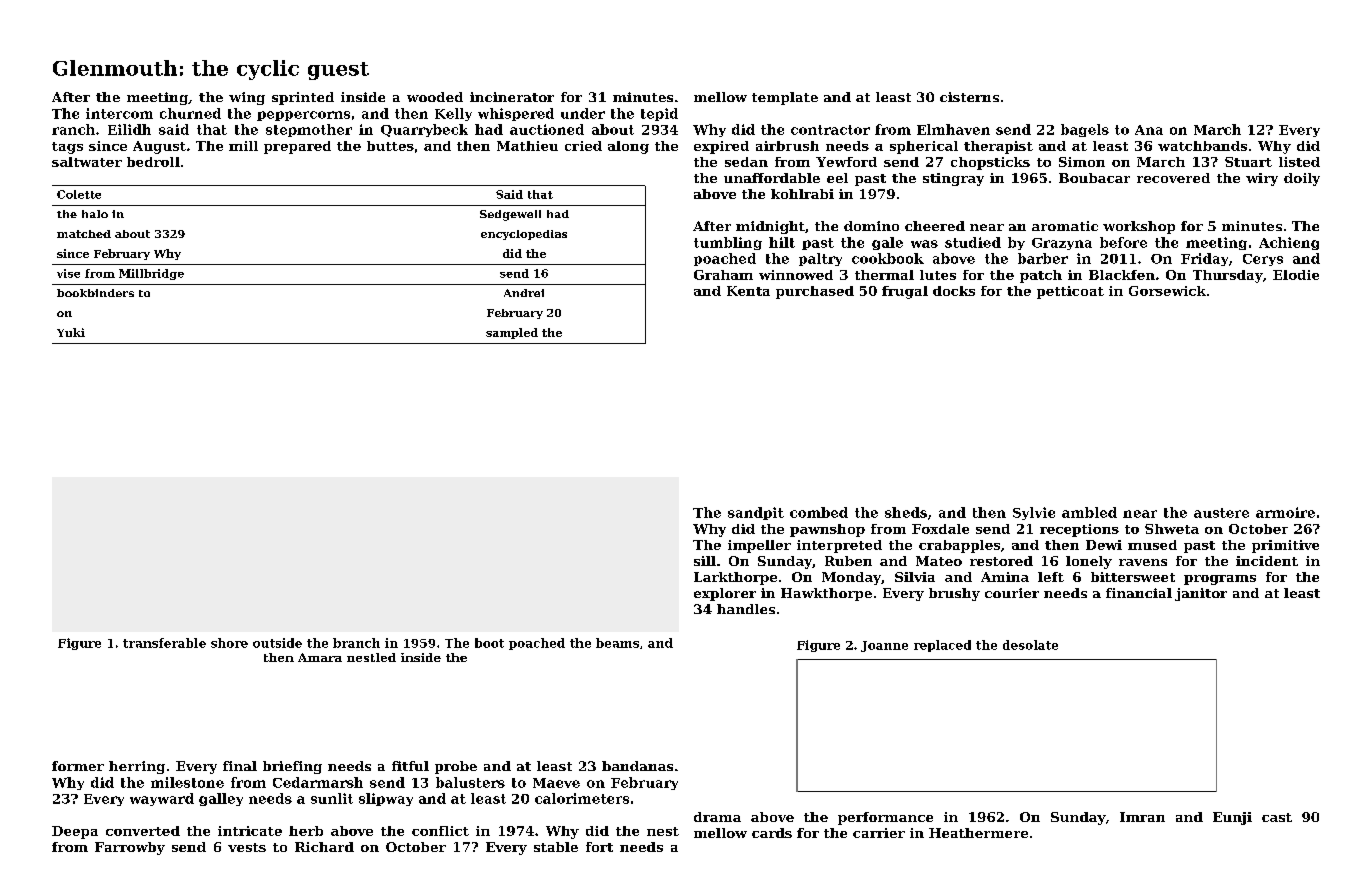  I want to click on explorer, so click(725, 594).
